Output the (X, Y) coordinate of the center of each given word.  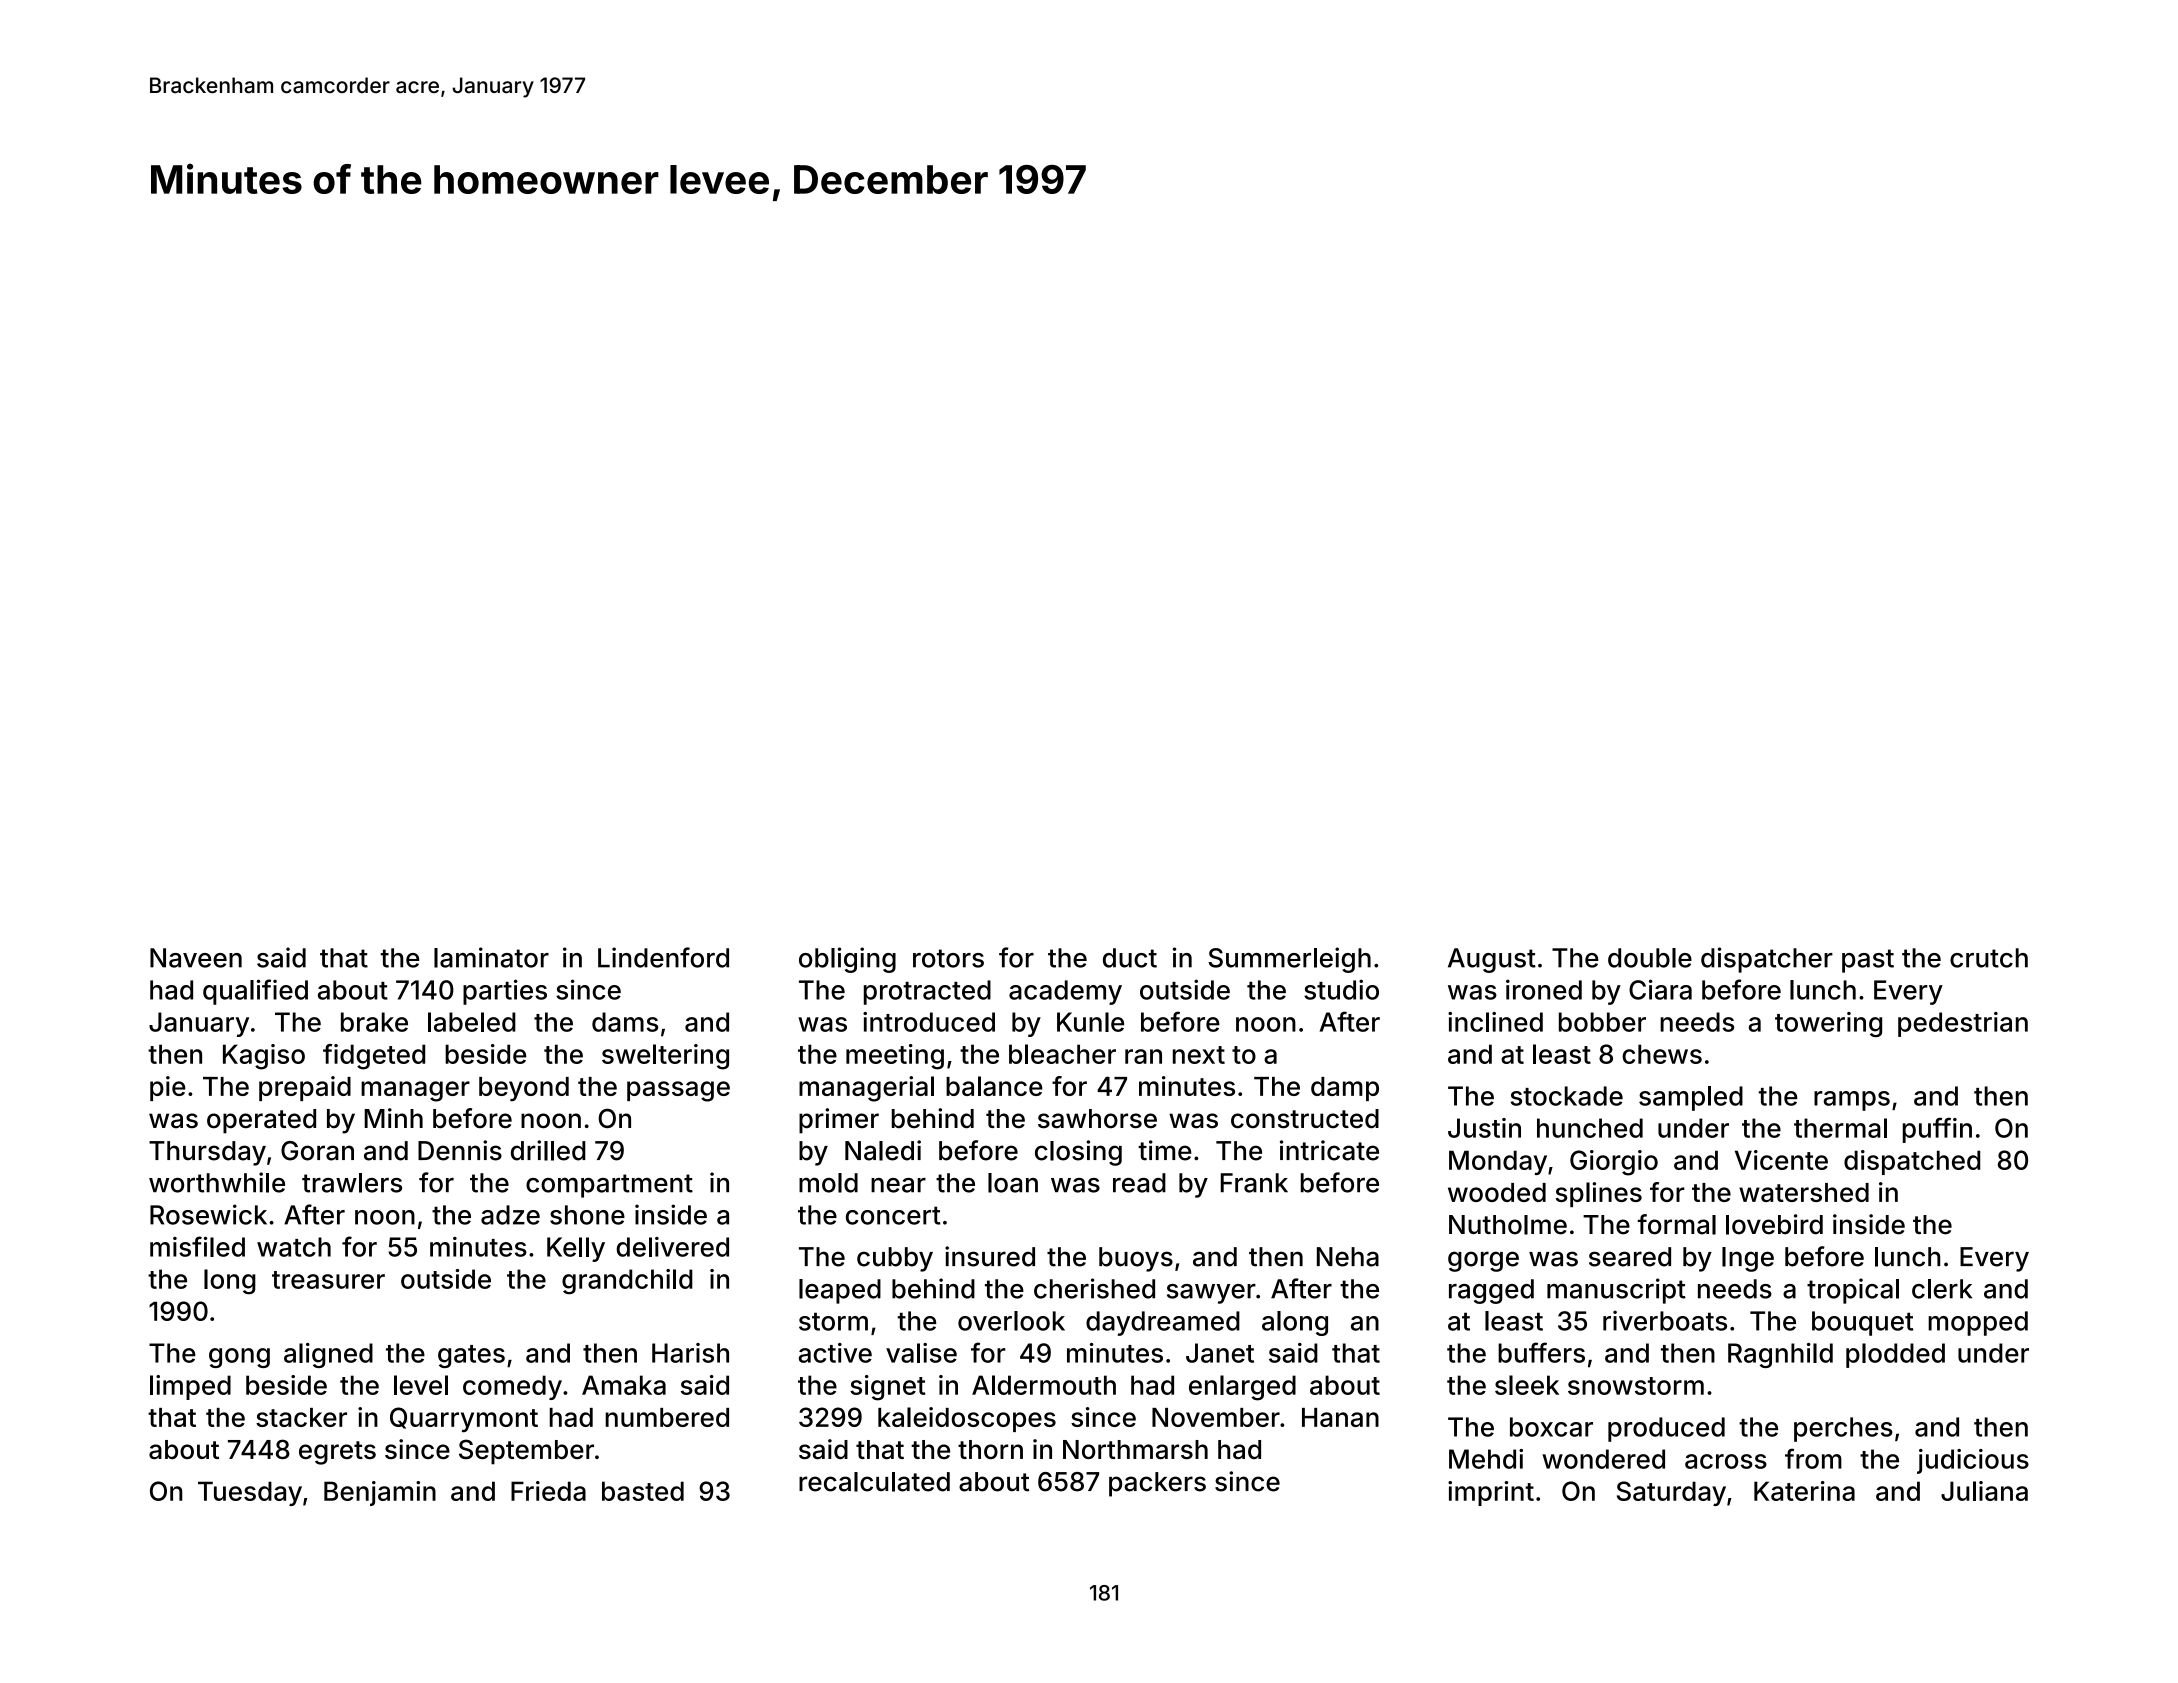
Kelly (576, 1249)
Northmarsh (1135, 1450)
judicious (1973, 1461)
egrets (337, 1453)
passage (678, 1091)
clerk (1942, 1289)
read (1139, 1183)
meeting (895, 1057)
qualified (255, 992)
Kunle (1090, 1022)
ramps (1852, 1101)
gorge (1483, 1261)
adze (510, 1215)
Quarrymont (464, 1419)
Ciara (1660, 989)
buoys (1136, 1259)
